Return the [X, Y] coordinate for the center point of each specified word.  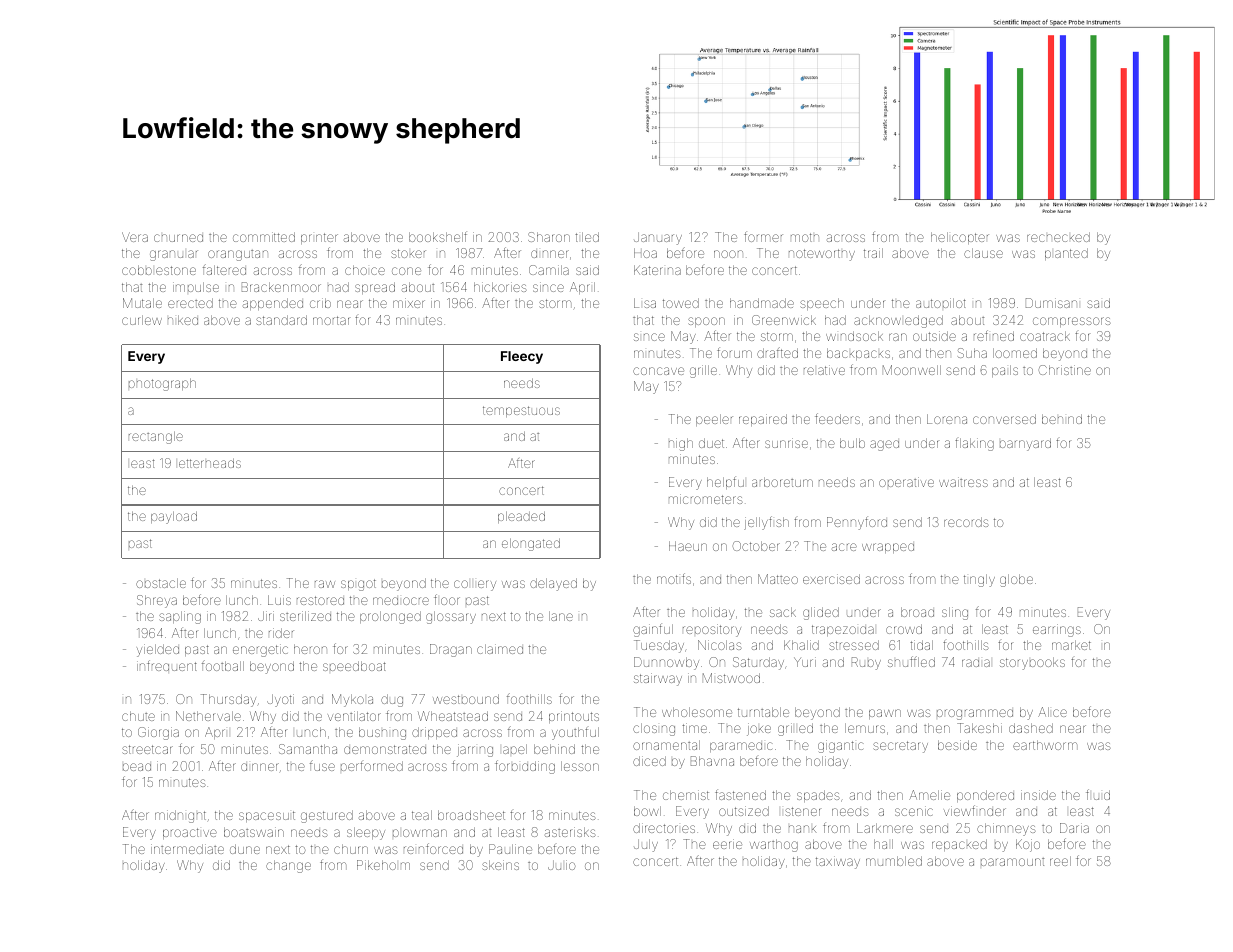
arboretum [782, 482]
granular [174, 255]
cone [406, 271]
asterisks [570, 832]
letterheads [210, 463]
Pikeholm [383, 865]
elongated [531, 545]
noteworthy [822, 255]
